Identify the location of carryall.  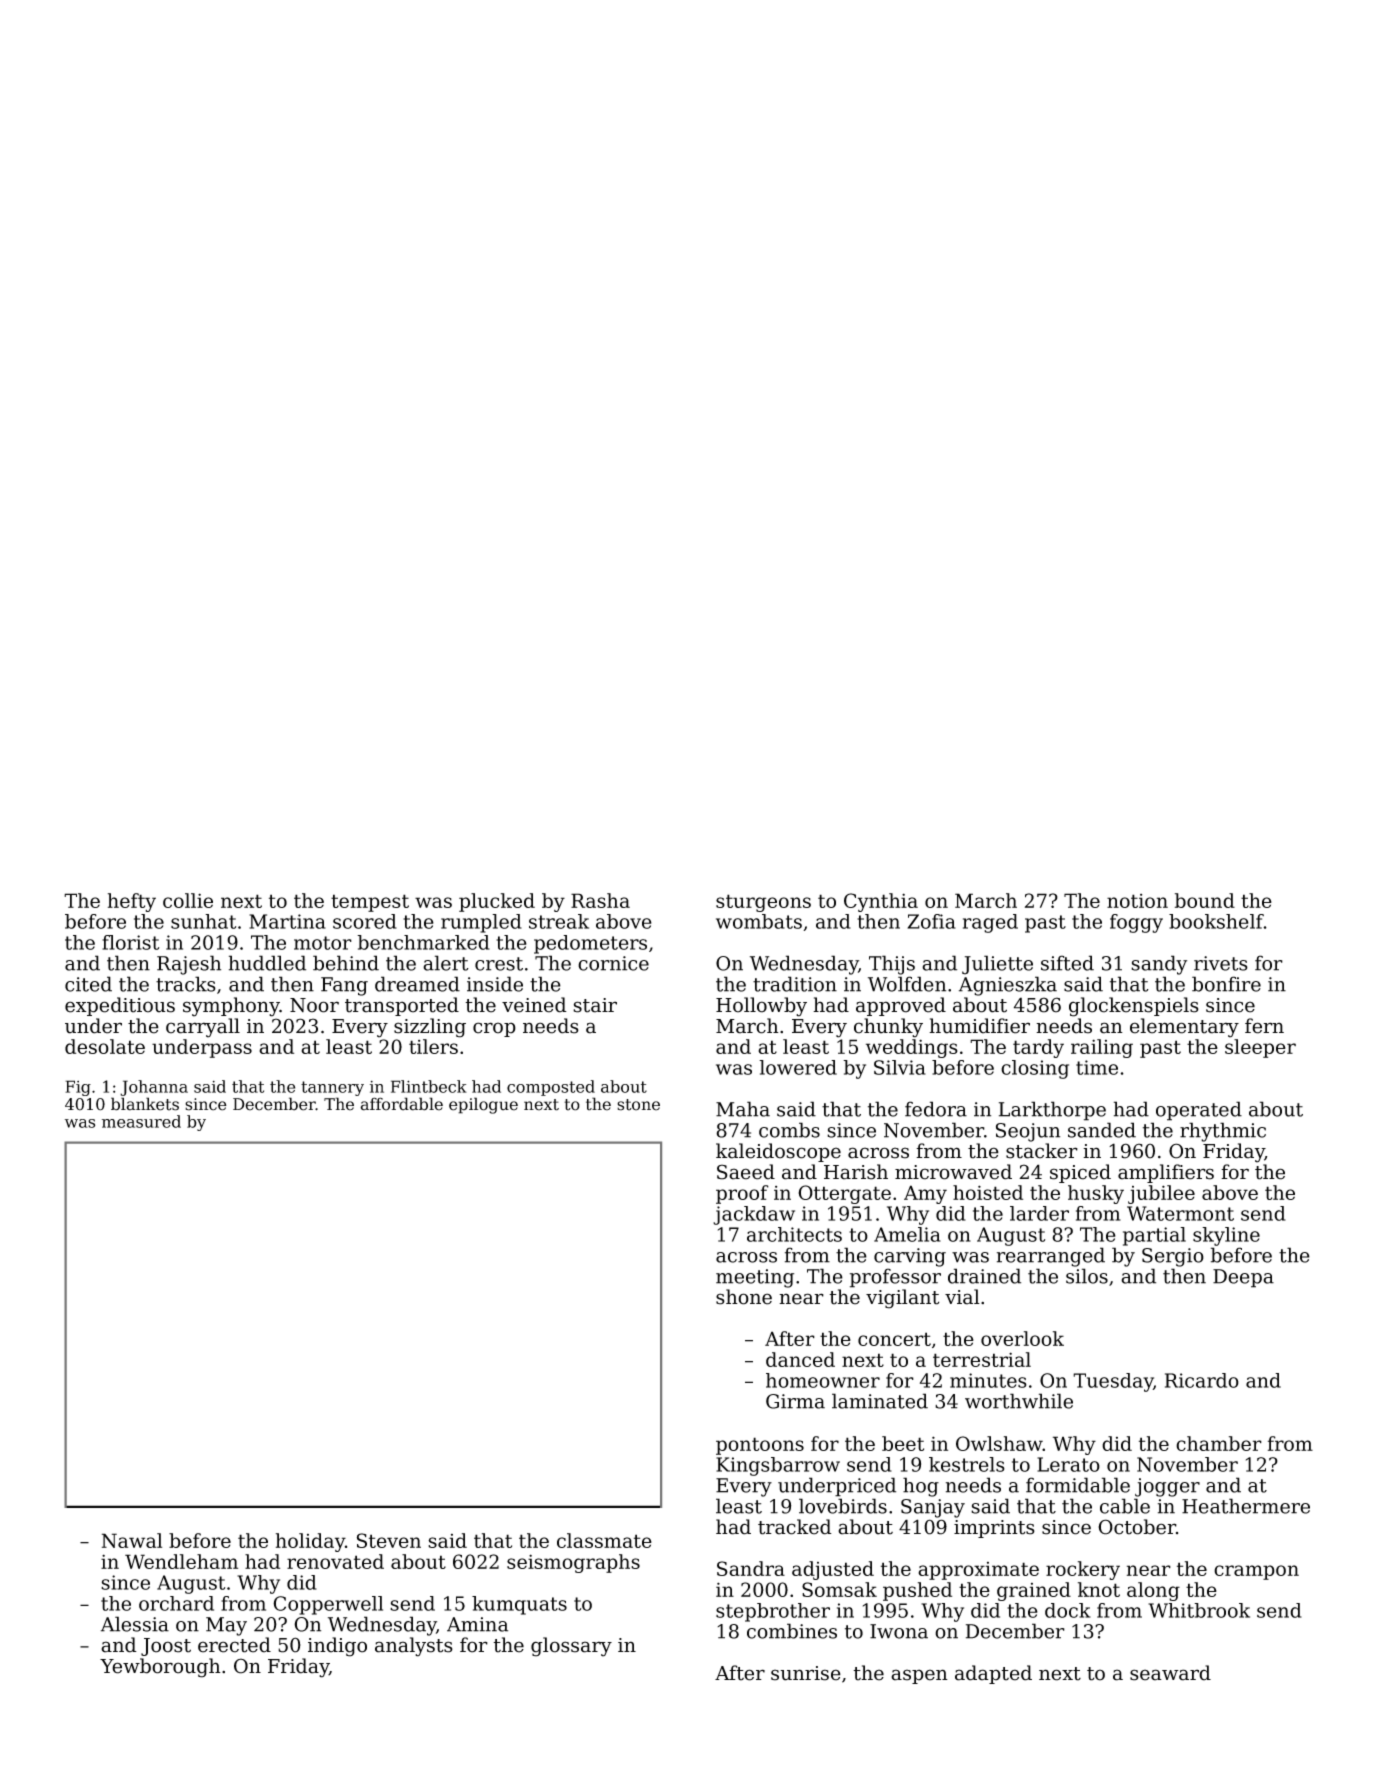
(203, 1028).
